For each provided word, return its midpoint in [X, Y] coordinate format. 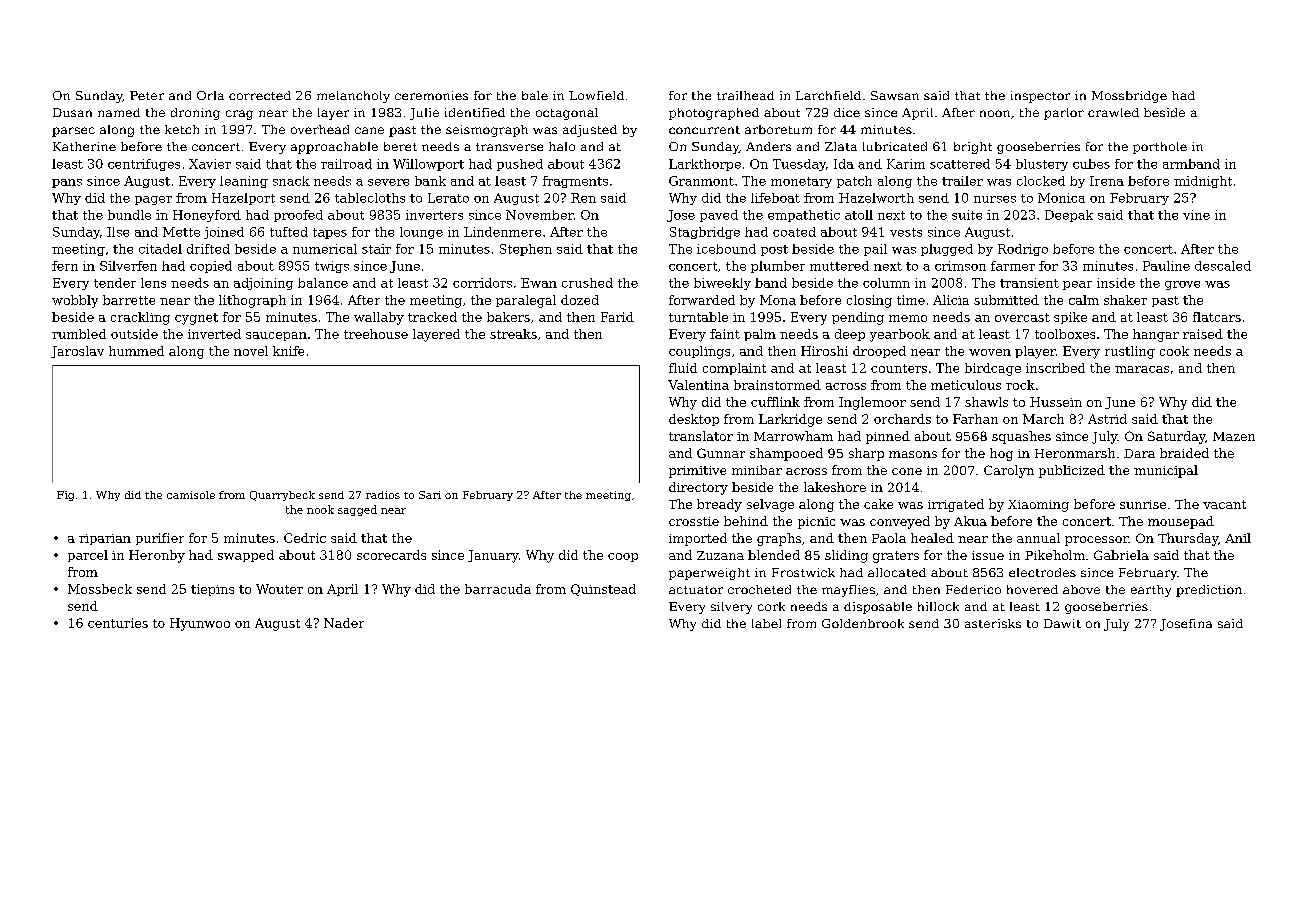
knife [288, 351]
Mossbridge [1129, 97]
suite [967, 215]
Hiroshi [824, 351]
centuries [118, 623]
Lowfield [596, 95]
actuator [696, 590]
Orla [210, 95]
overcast [1022, 317]
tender [115, 283]
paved [719, 216]
